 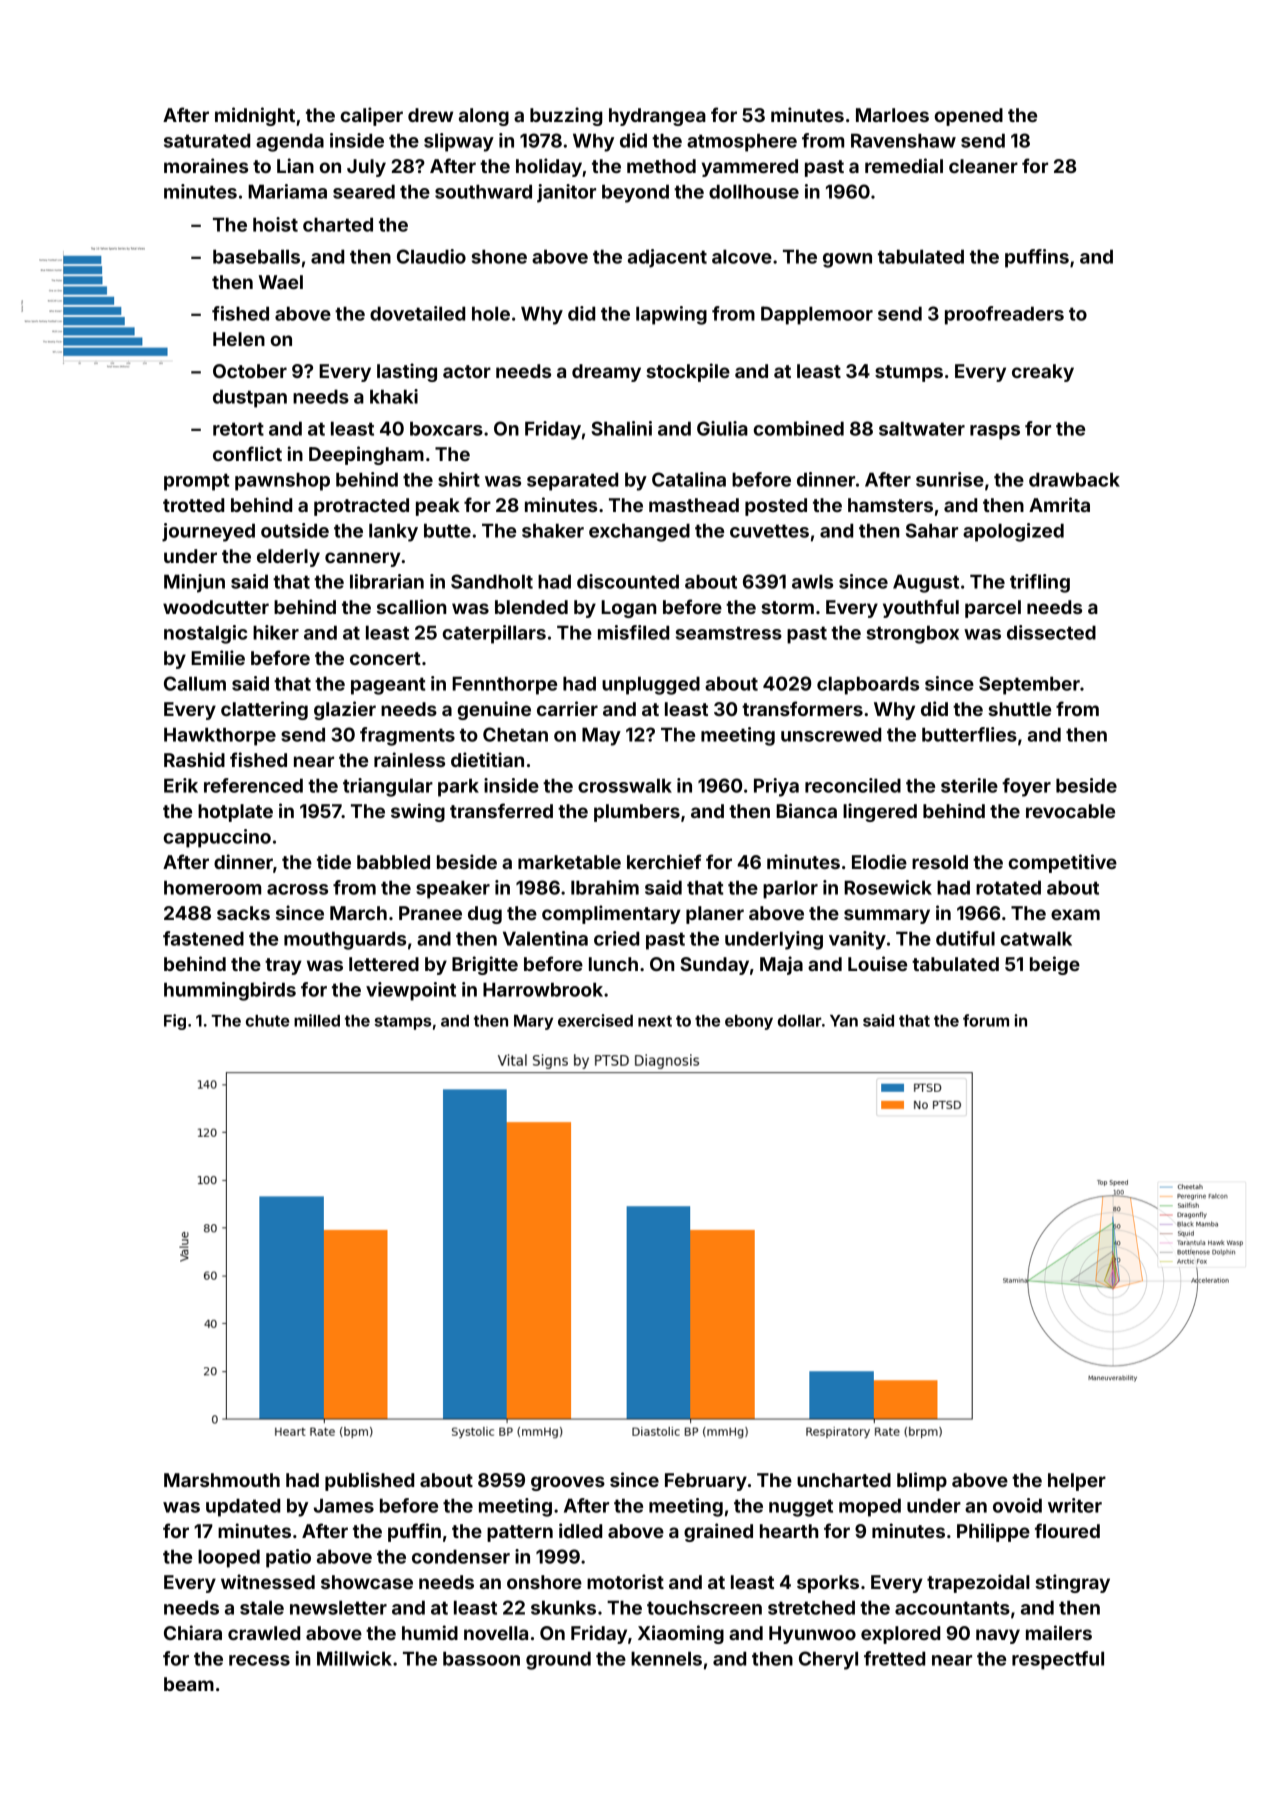 I want to click on hydrangea, so click(x=657, y=117).
